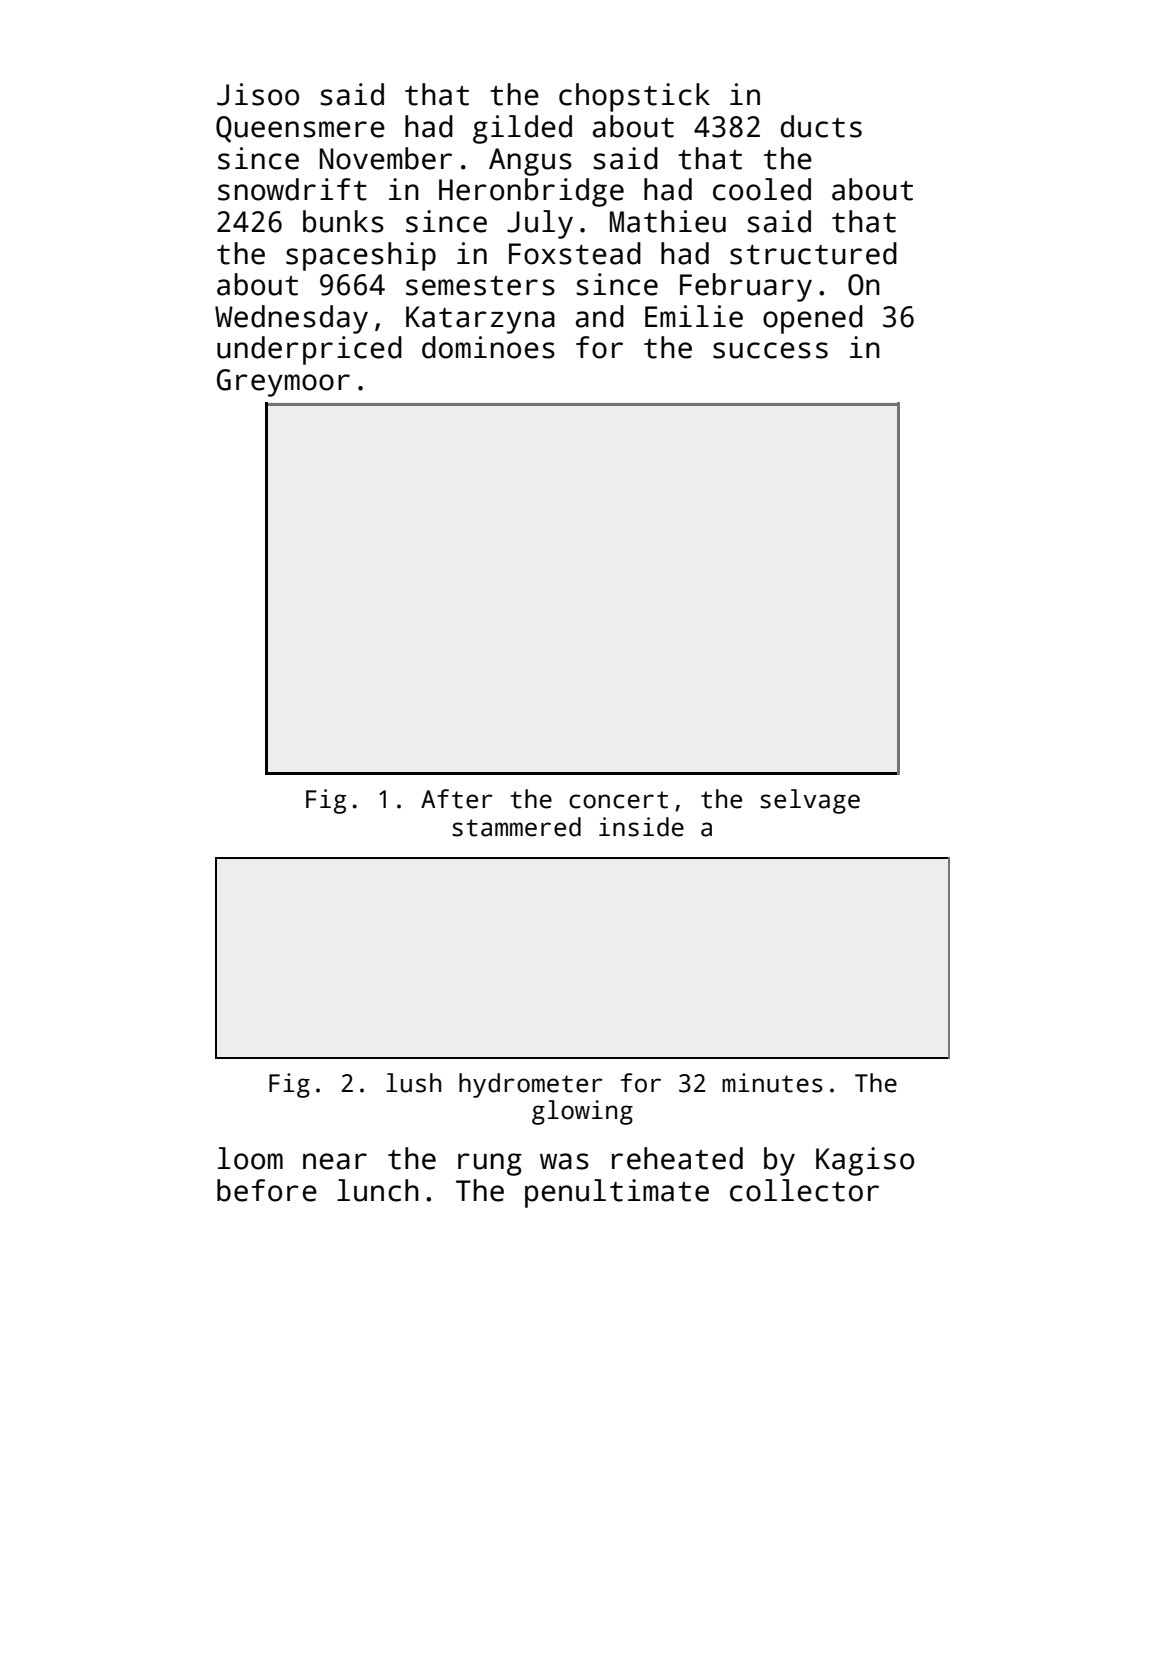 This image has height=1654, width=1165. Describe the element at coordinates (770, 350) in the image. I see `success` at that location.
